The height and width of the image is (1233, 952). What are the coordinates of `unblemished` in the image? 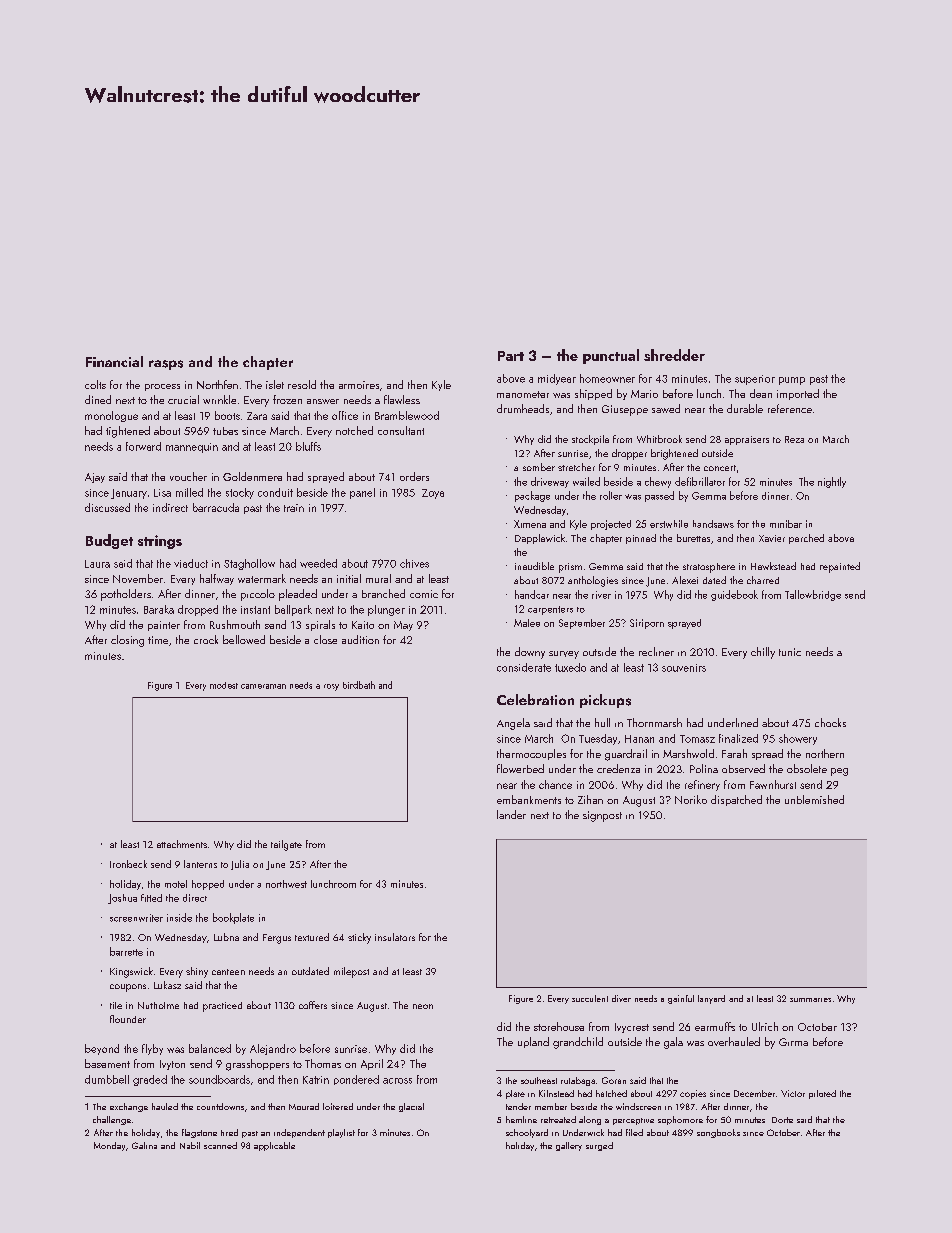 It's located at (814, 799).
